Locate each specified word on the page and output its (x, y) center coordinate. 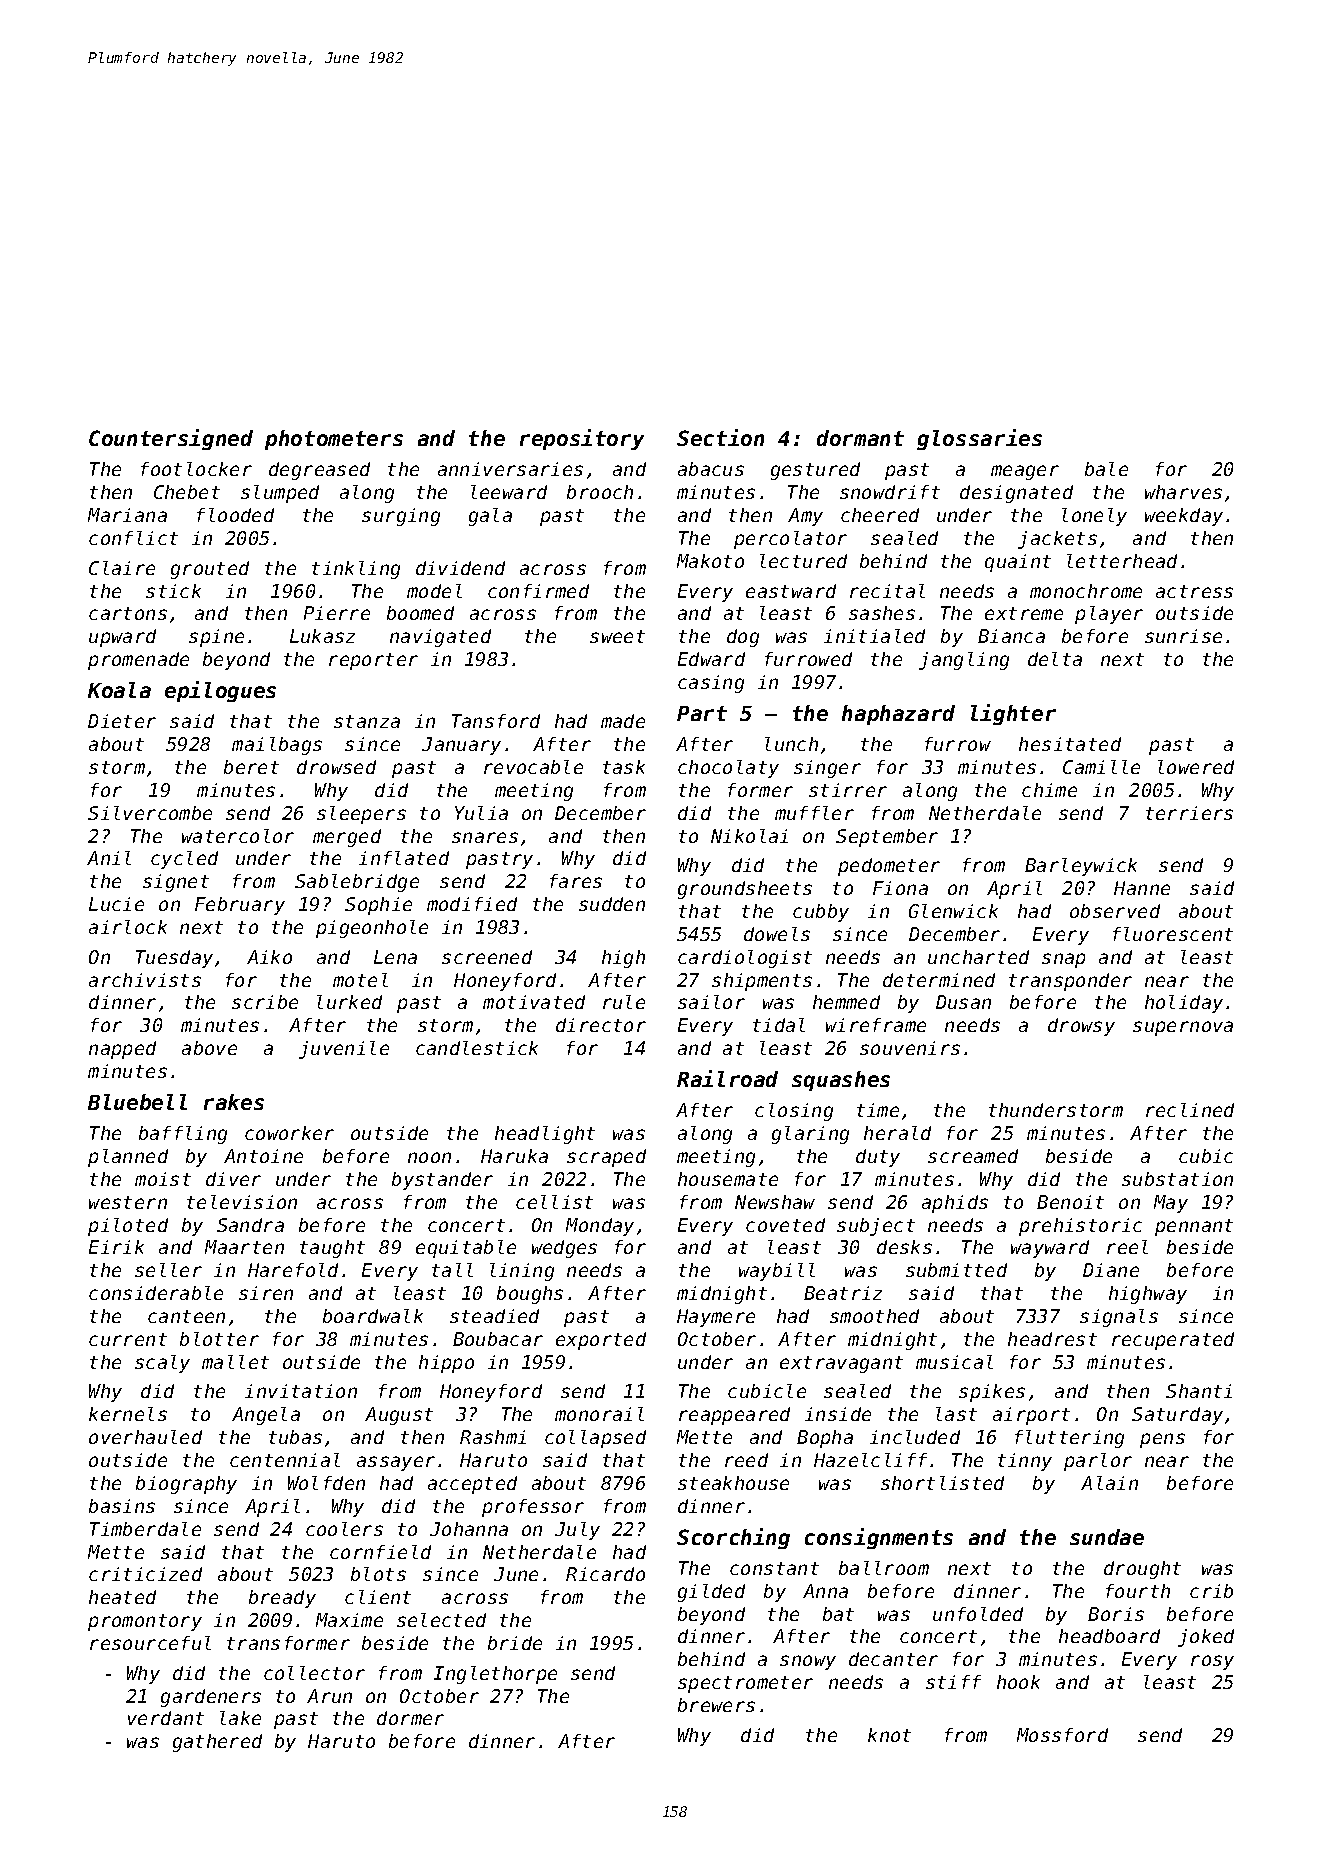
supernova (1183, 1028)
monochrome (1086, 591)
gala (490, 517)
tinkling (356, 570)
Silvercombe (150, 813)
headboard (1109, 1636)
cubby (821, 913)
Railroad (727, 1078)
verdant (166, 1718)
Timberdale (145, 1529)
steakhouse (733, 1483)
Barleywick (1081, 867)
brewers (716, 1705)
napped (122, 1050)
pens (1162, 1440)
